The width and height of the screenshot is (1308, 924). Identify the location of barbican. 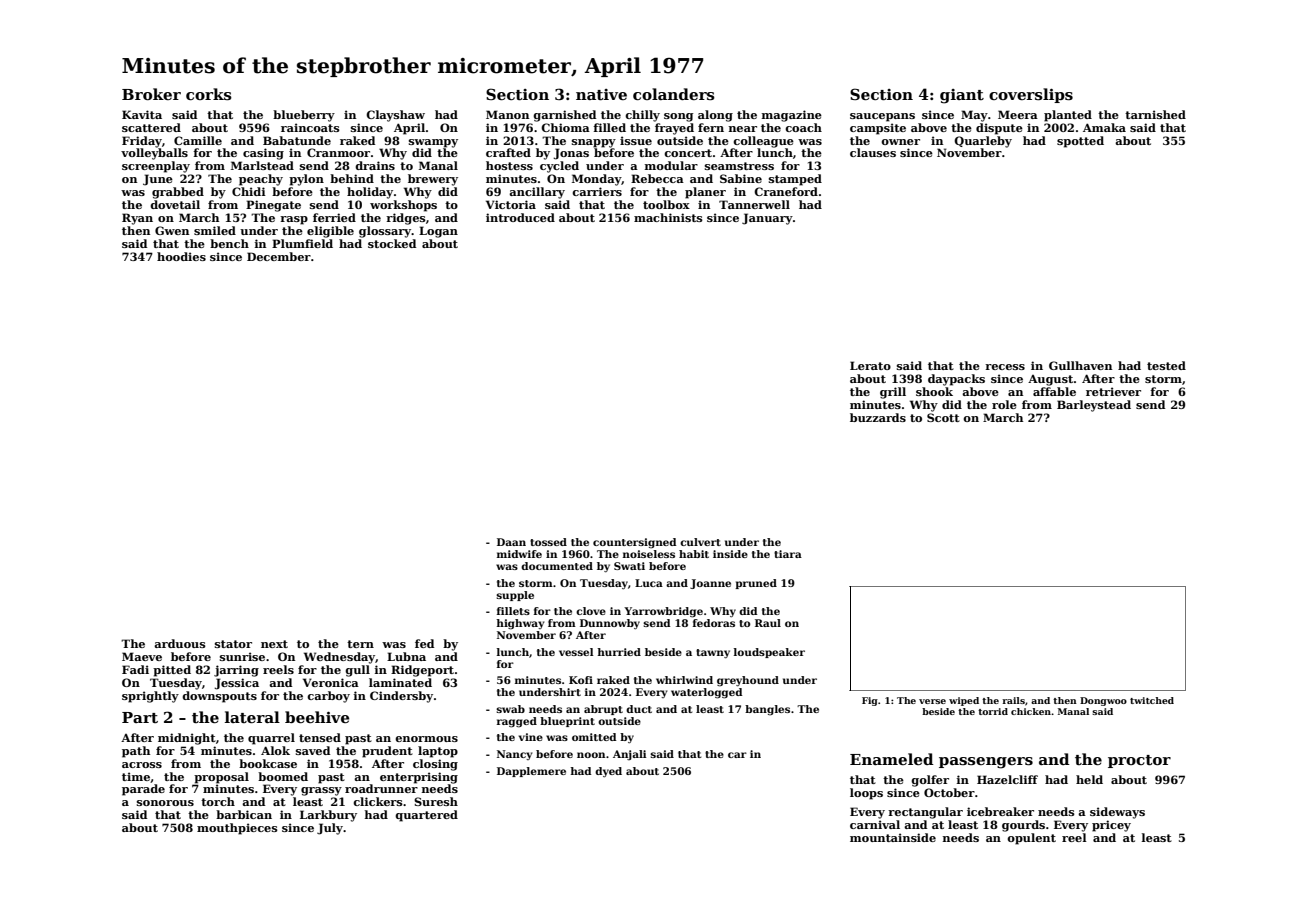
(244, 814).
